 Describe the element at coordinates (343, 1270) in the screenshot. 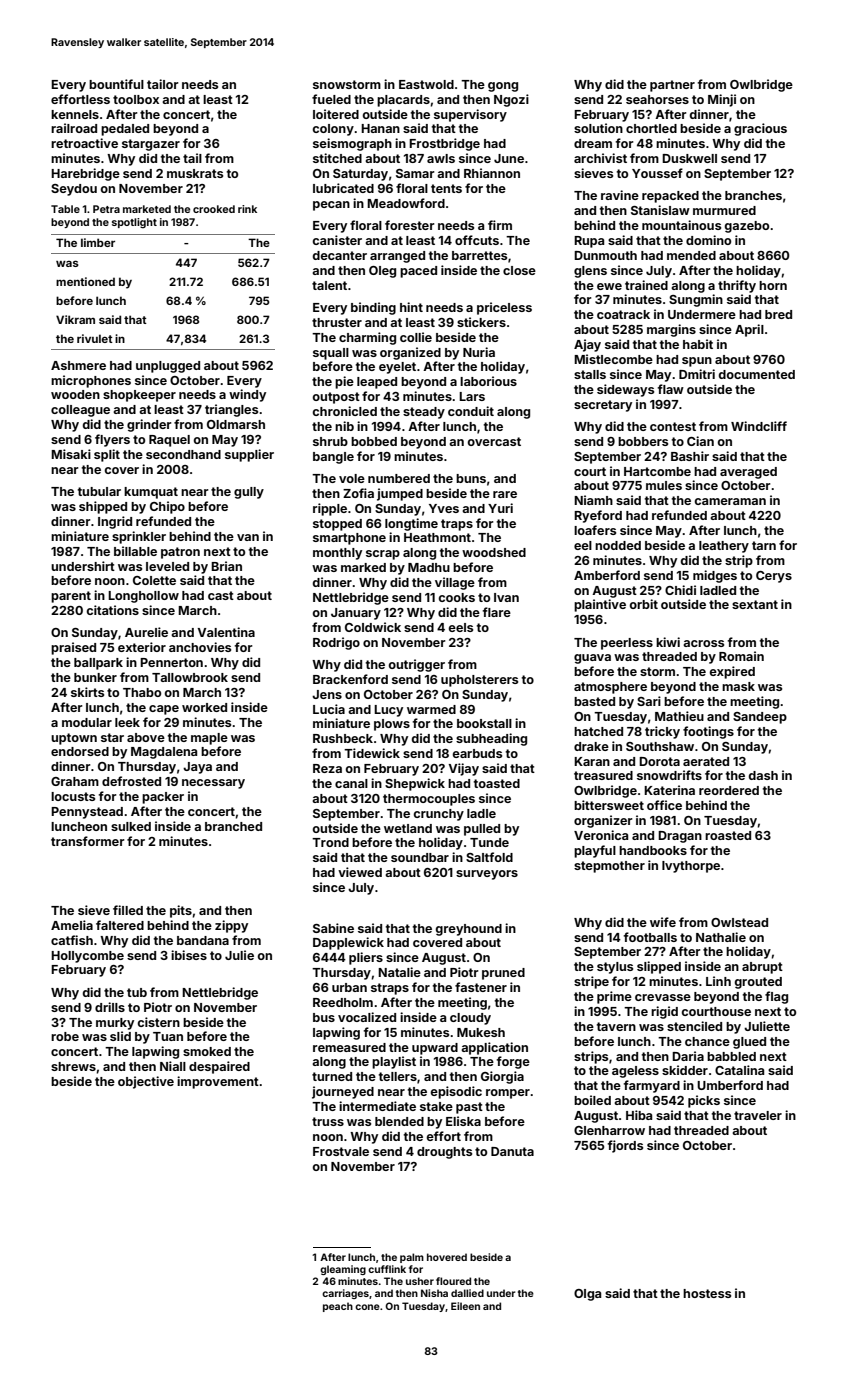

I see `gleaming` at that location.
